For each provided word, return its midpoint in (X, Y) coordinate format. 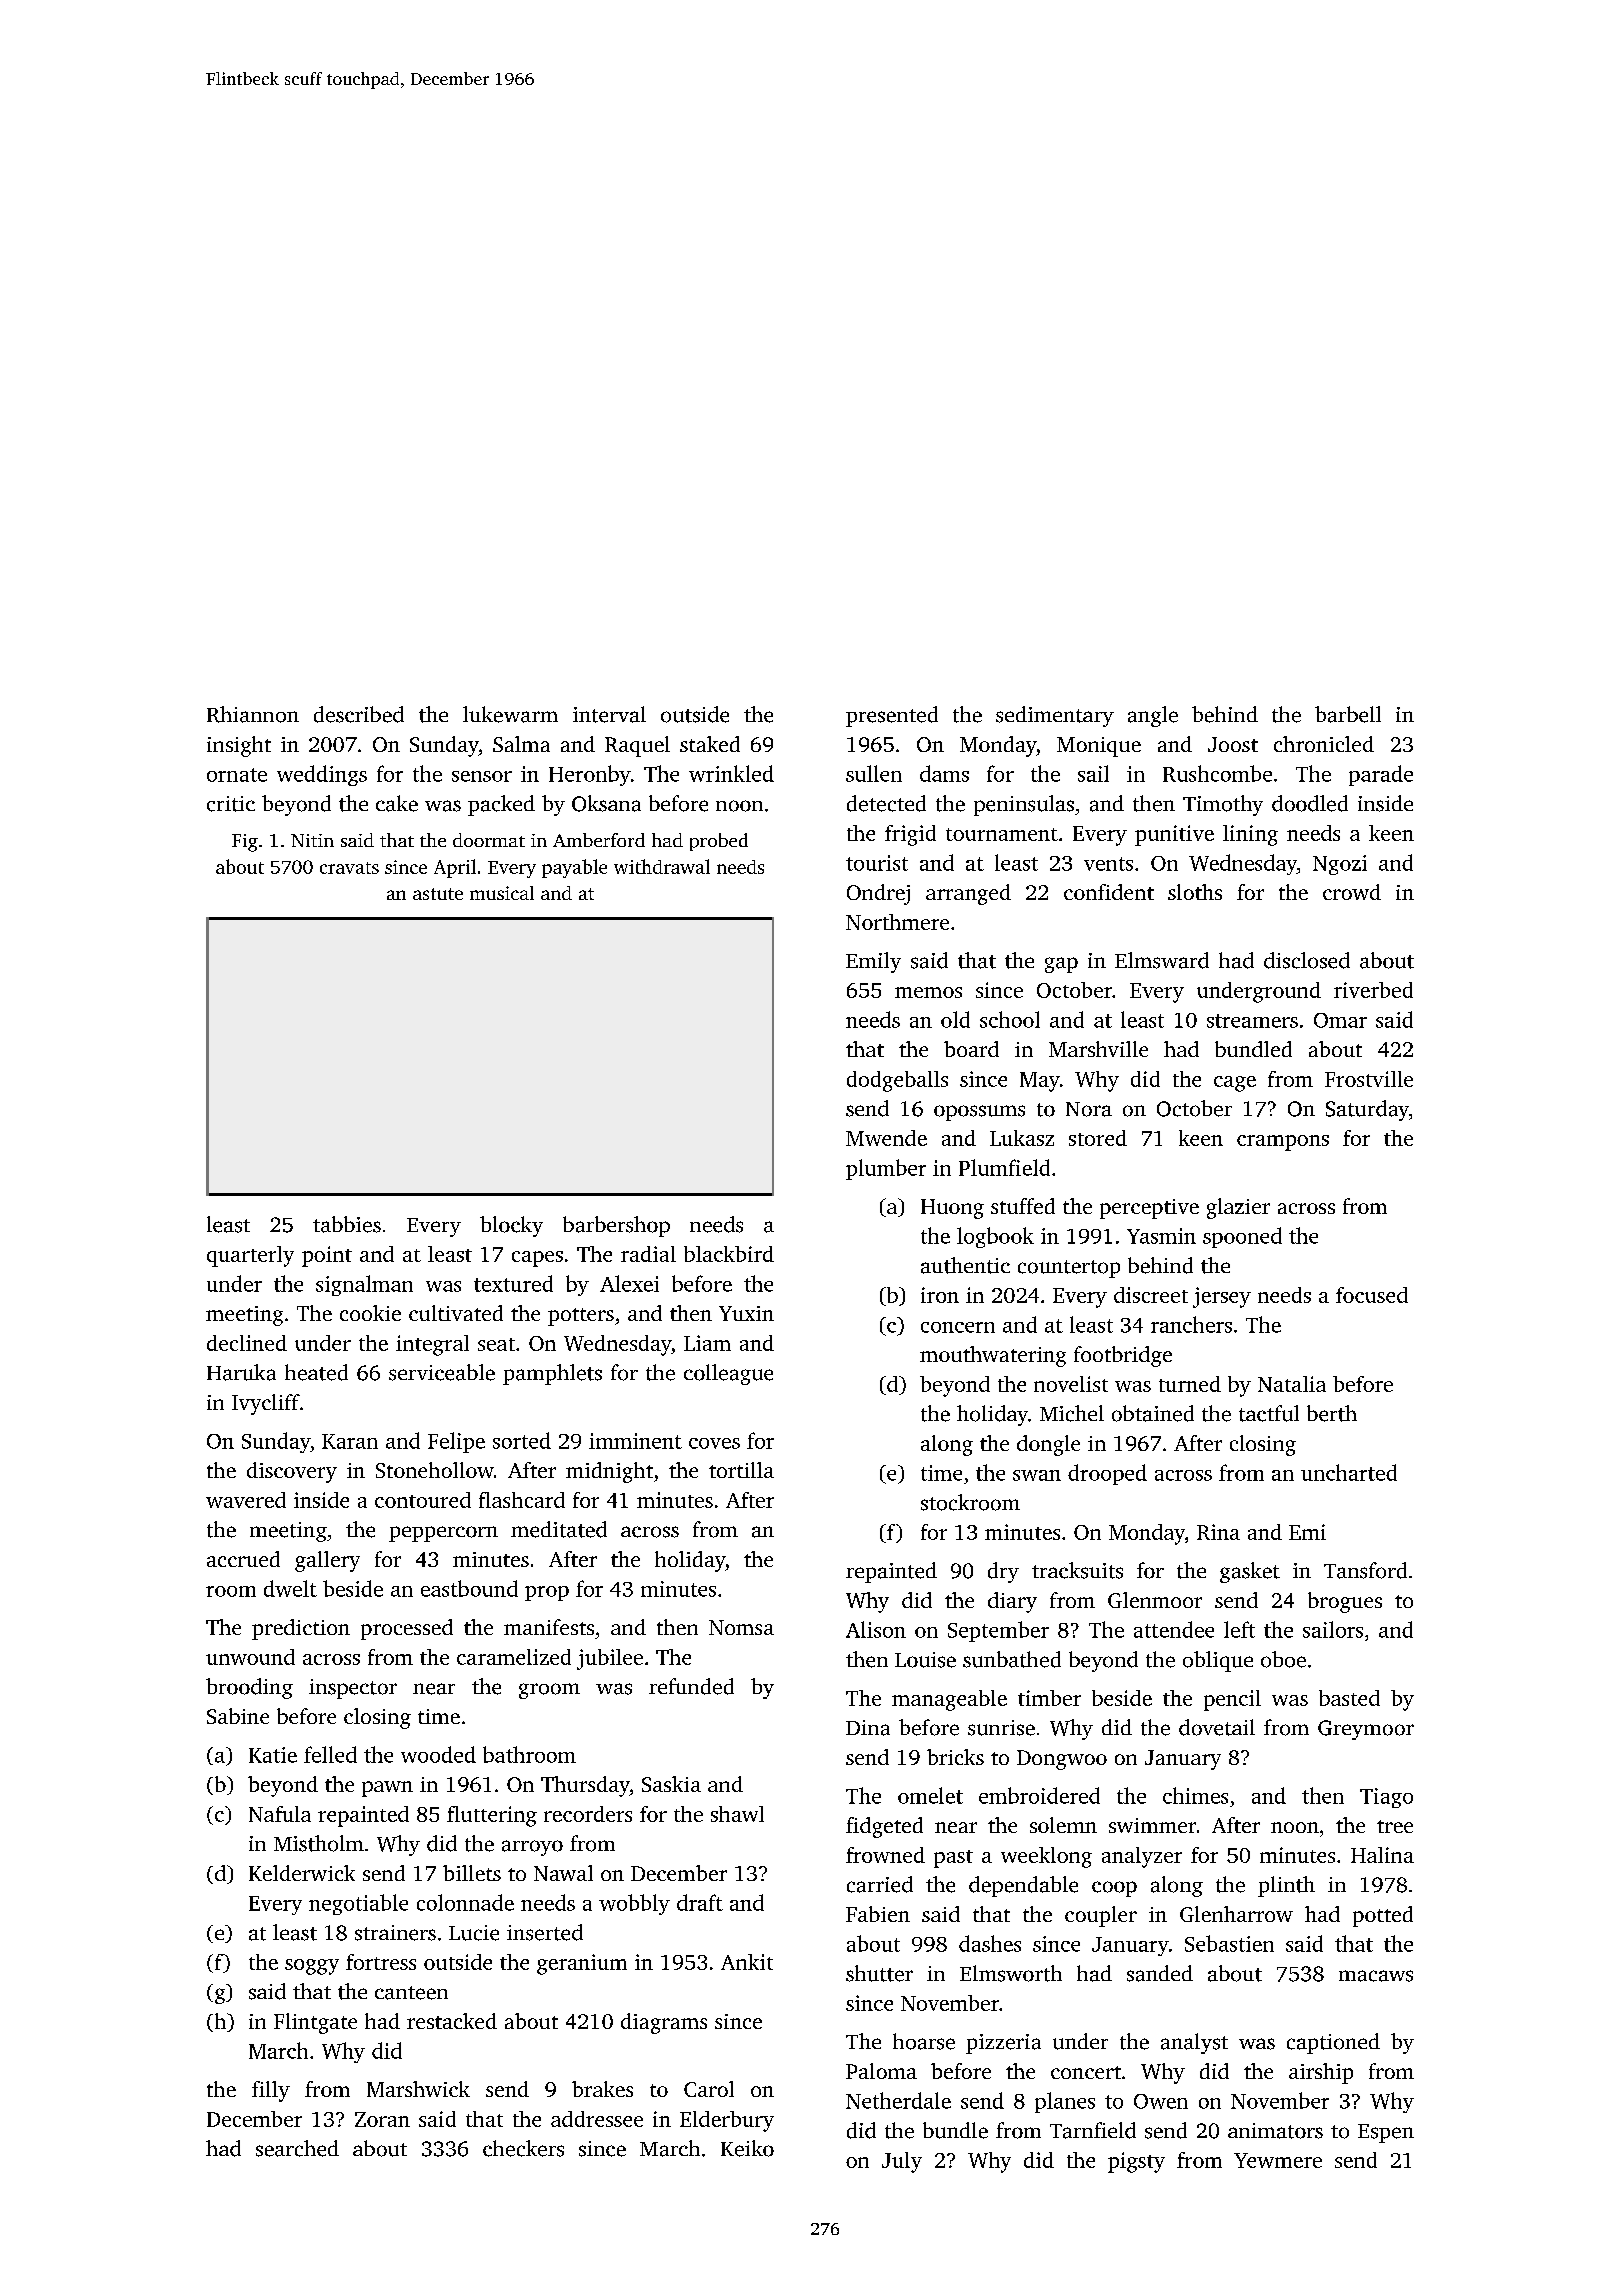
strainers (395, 1933)
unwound (250, 1657)
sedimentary (1055, 716)
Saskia (671, 1784)
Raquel (637, 746)
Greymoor (1366, 1730)
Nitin (312, 840)
